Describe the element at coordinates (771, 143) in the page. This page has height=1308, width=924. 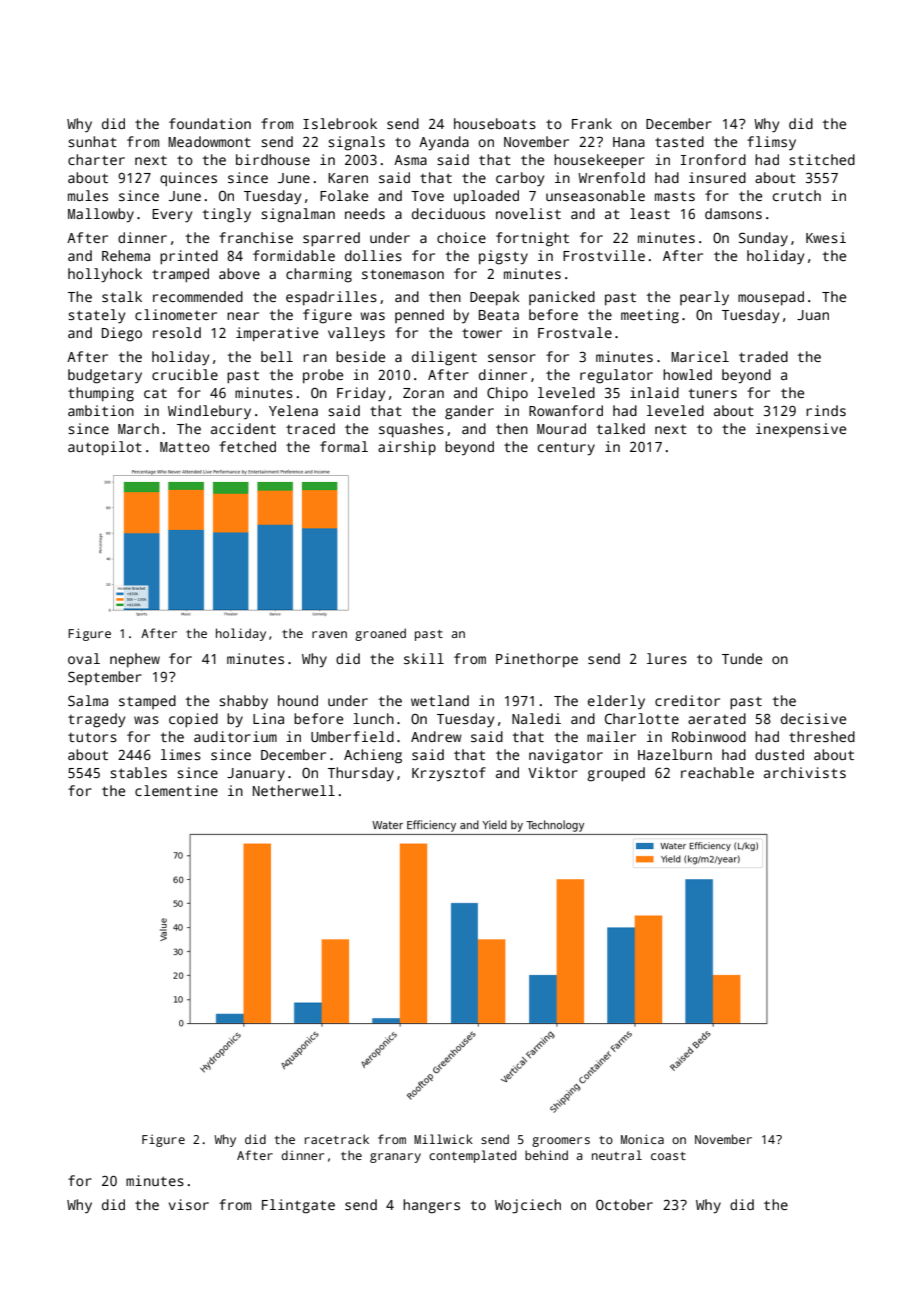
I see `flimsy` at that location.
